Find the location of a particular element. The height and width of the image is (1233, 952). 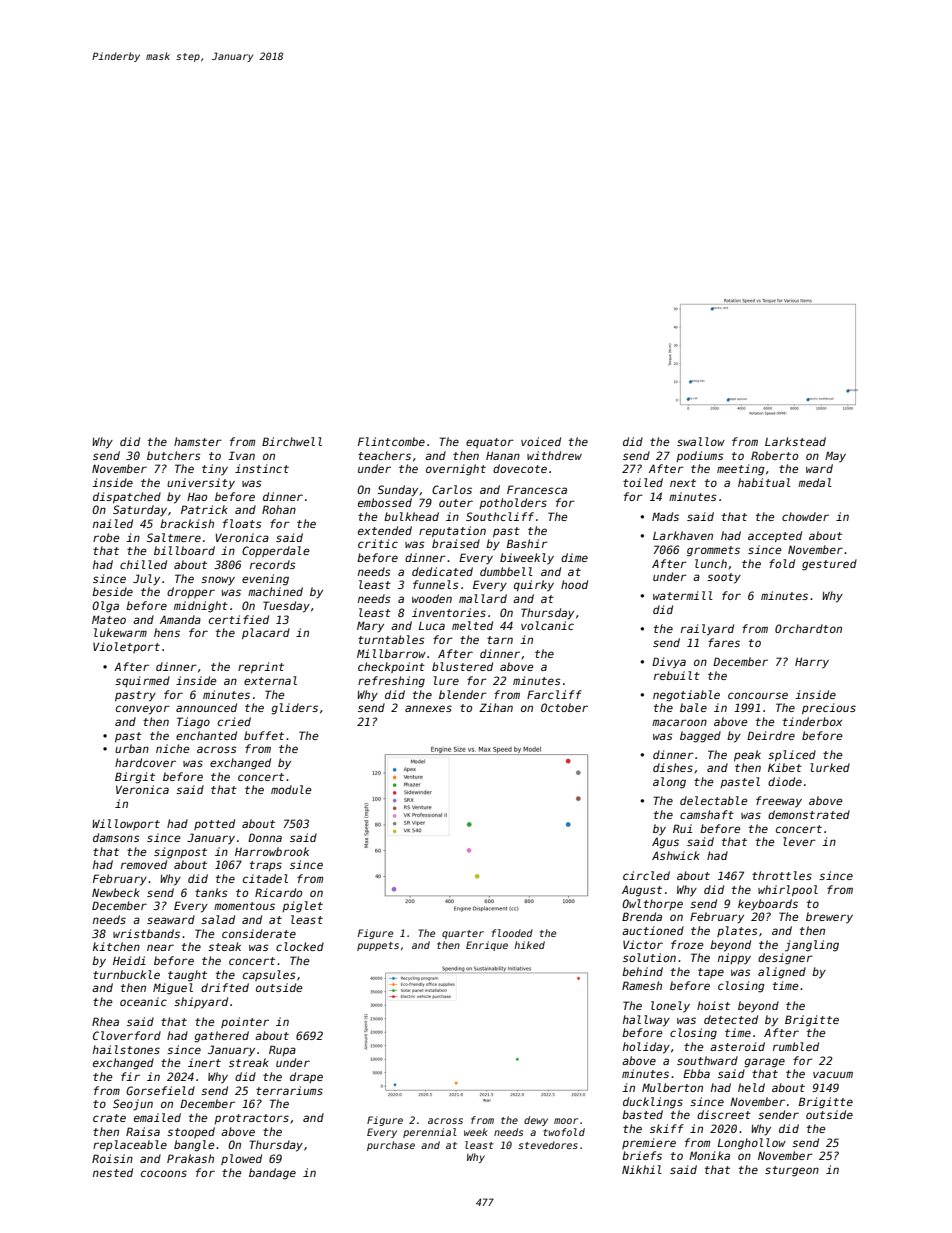

hoist is located at coordinates (713, 1005).
